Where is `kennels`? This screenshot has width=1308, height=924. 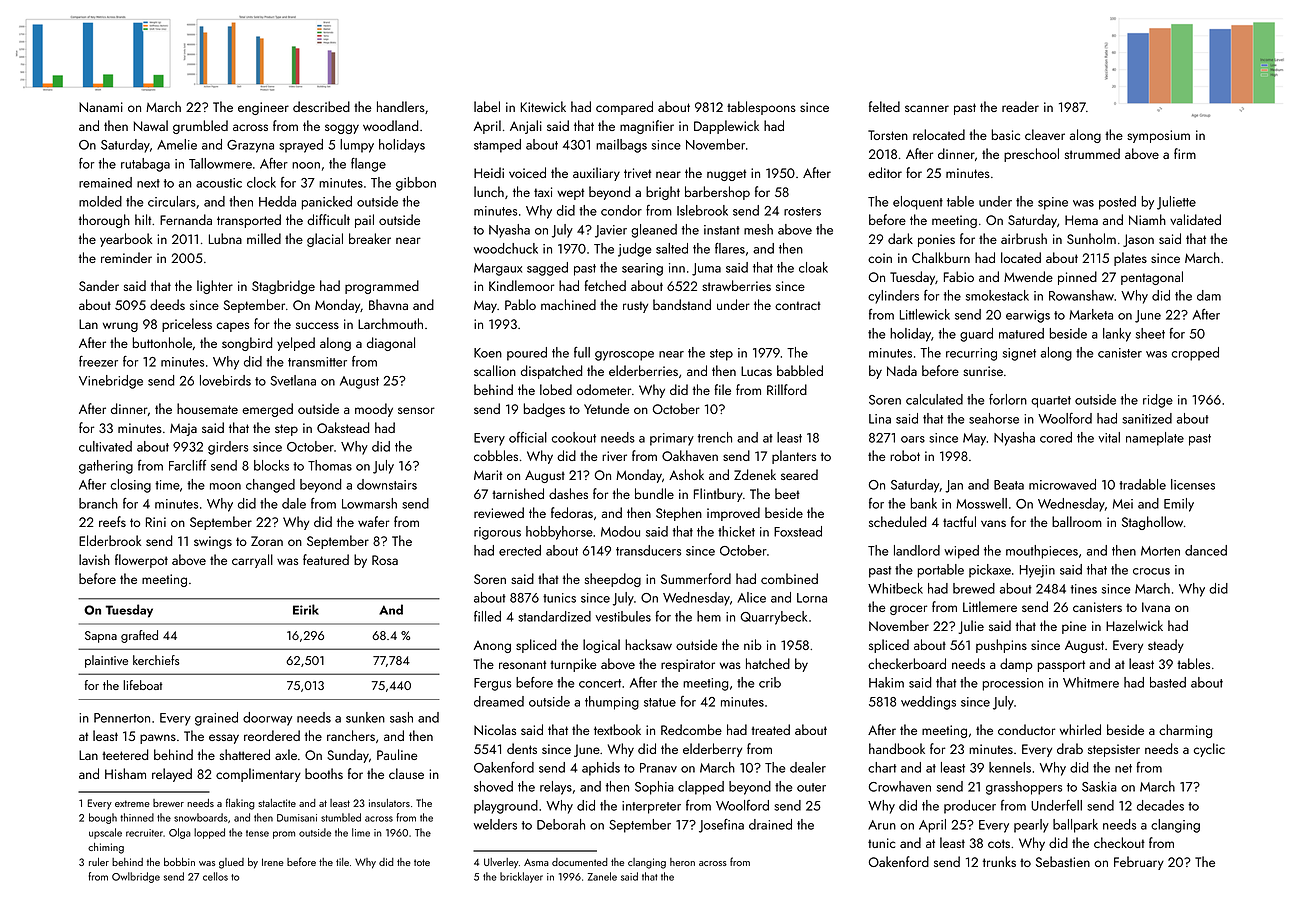 kennels is located at coordinates (1010, 767).
